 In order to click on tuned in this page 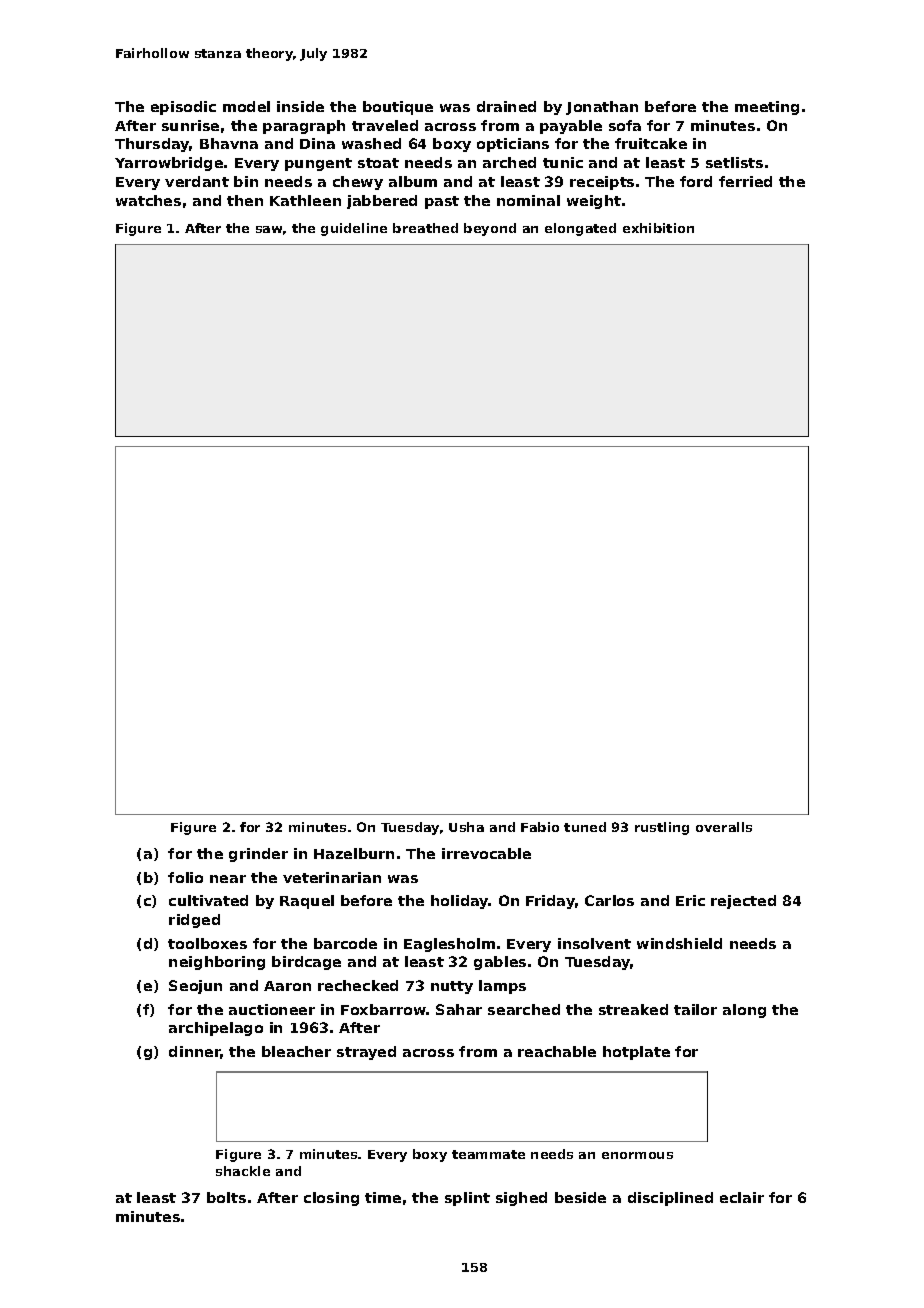, I will do `click(585, 827)`.
